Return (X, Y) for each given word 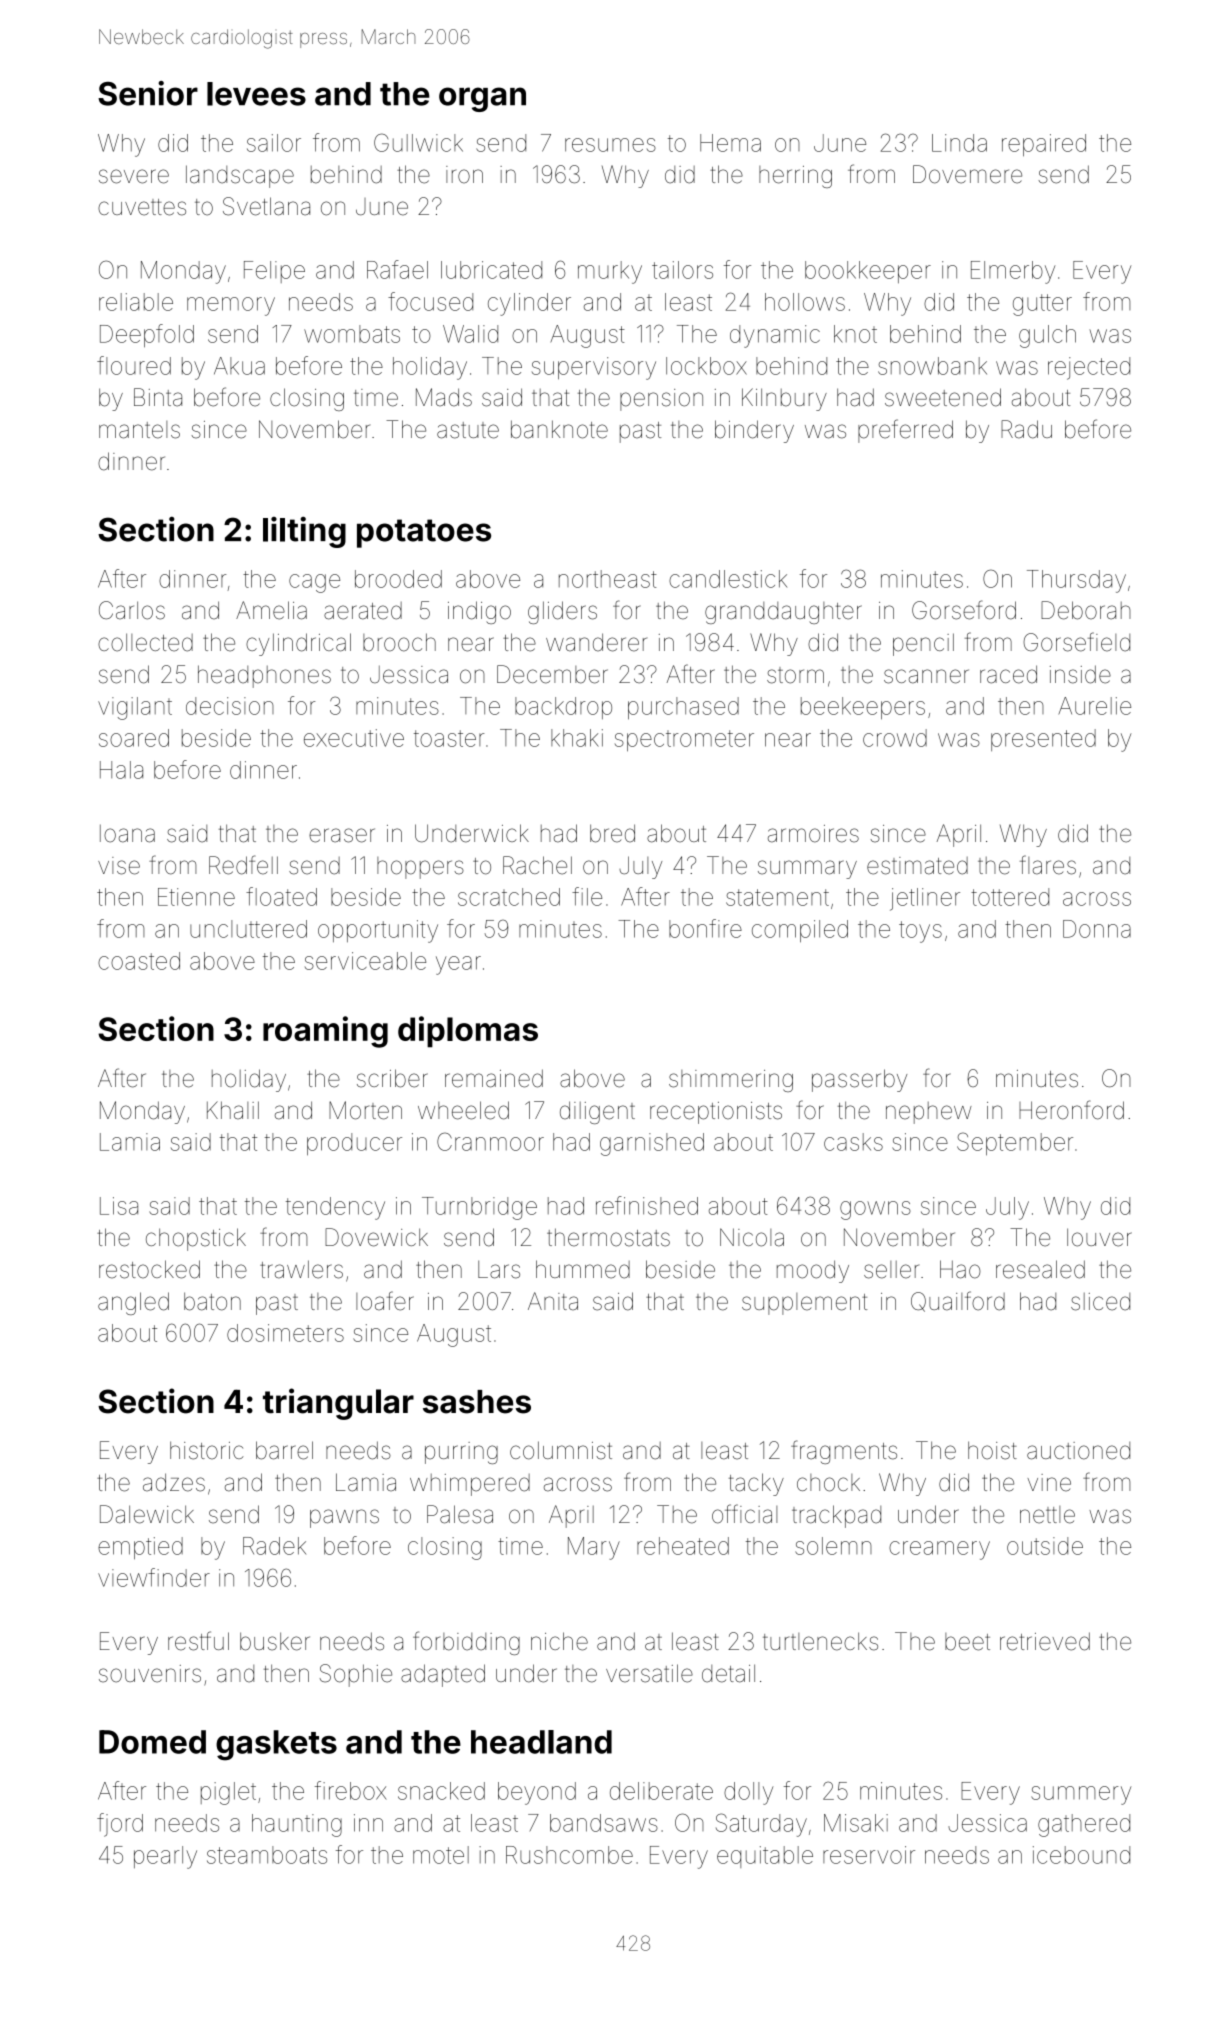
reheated (683, 1546)
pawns (344, 1518)
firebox (351, 1790)
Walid (470, 334)
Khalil (233, 1110)
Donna (1097, 929)
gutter (1042, 305)
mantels (139, 430)
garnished (652, 1144)
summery (1081, 1795)
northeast (608, 579)
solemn (833, 1546)
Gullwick (418, 142)
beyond (537, 1793)
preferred (905, 431)
